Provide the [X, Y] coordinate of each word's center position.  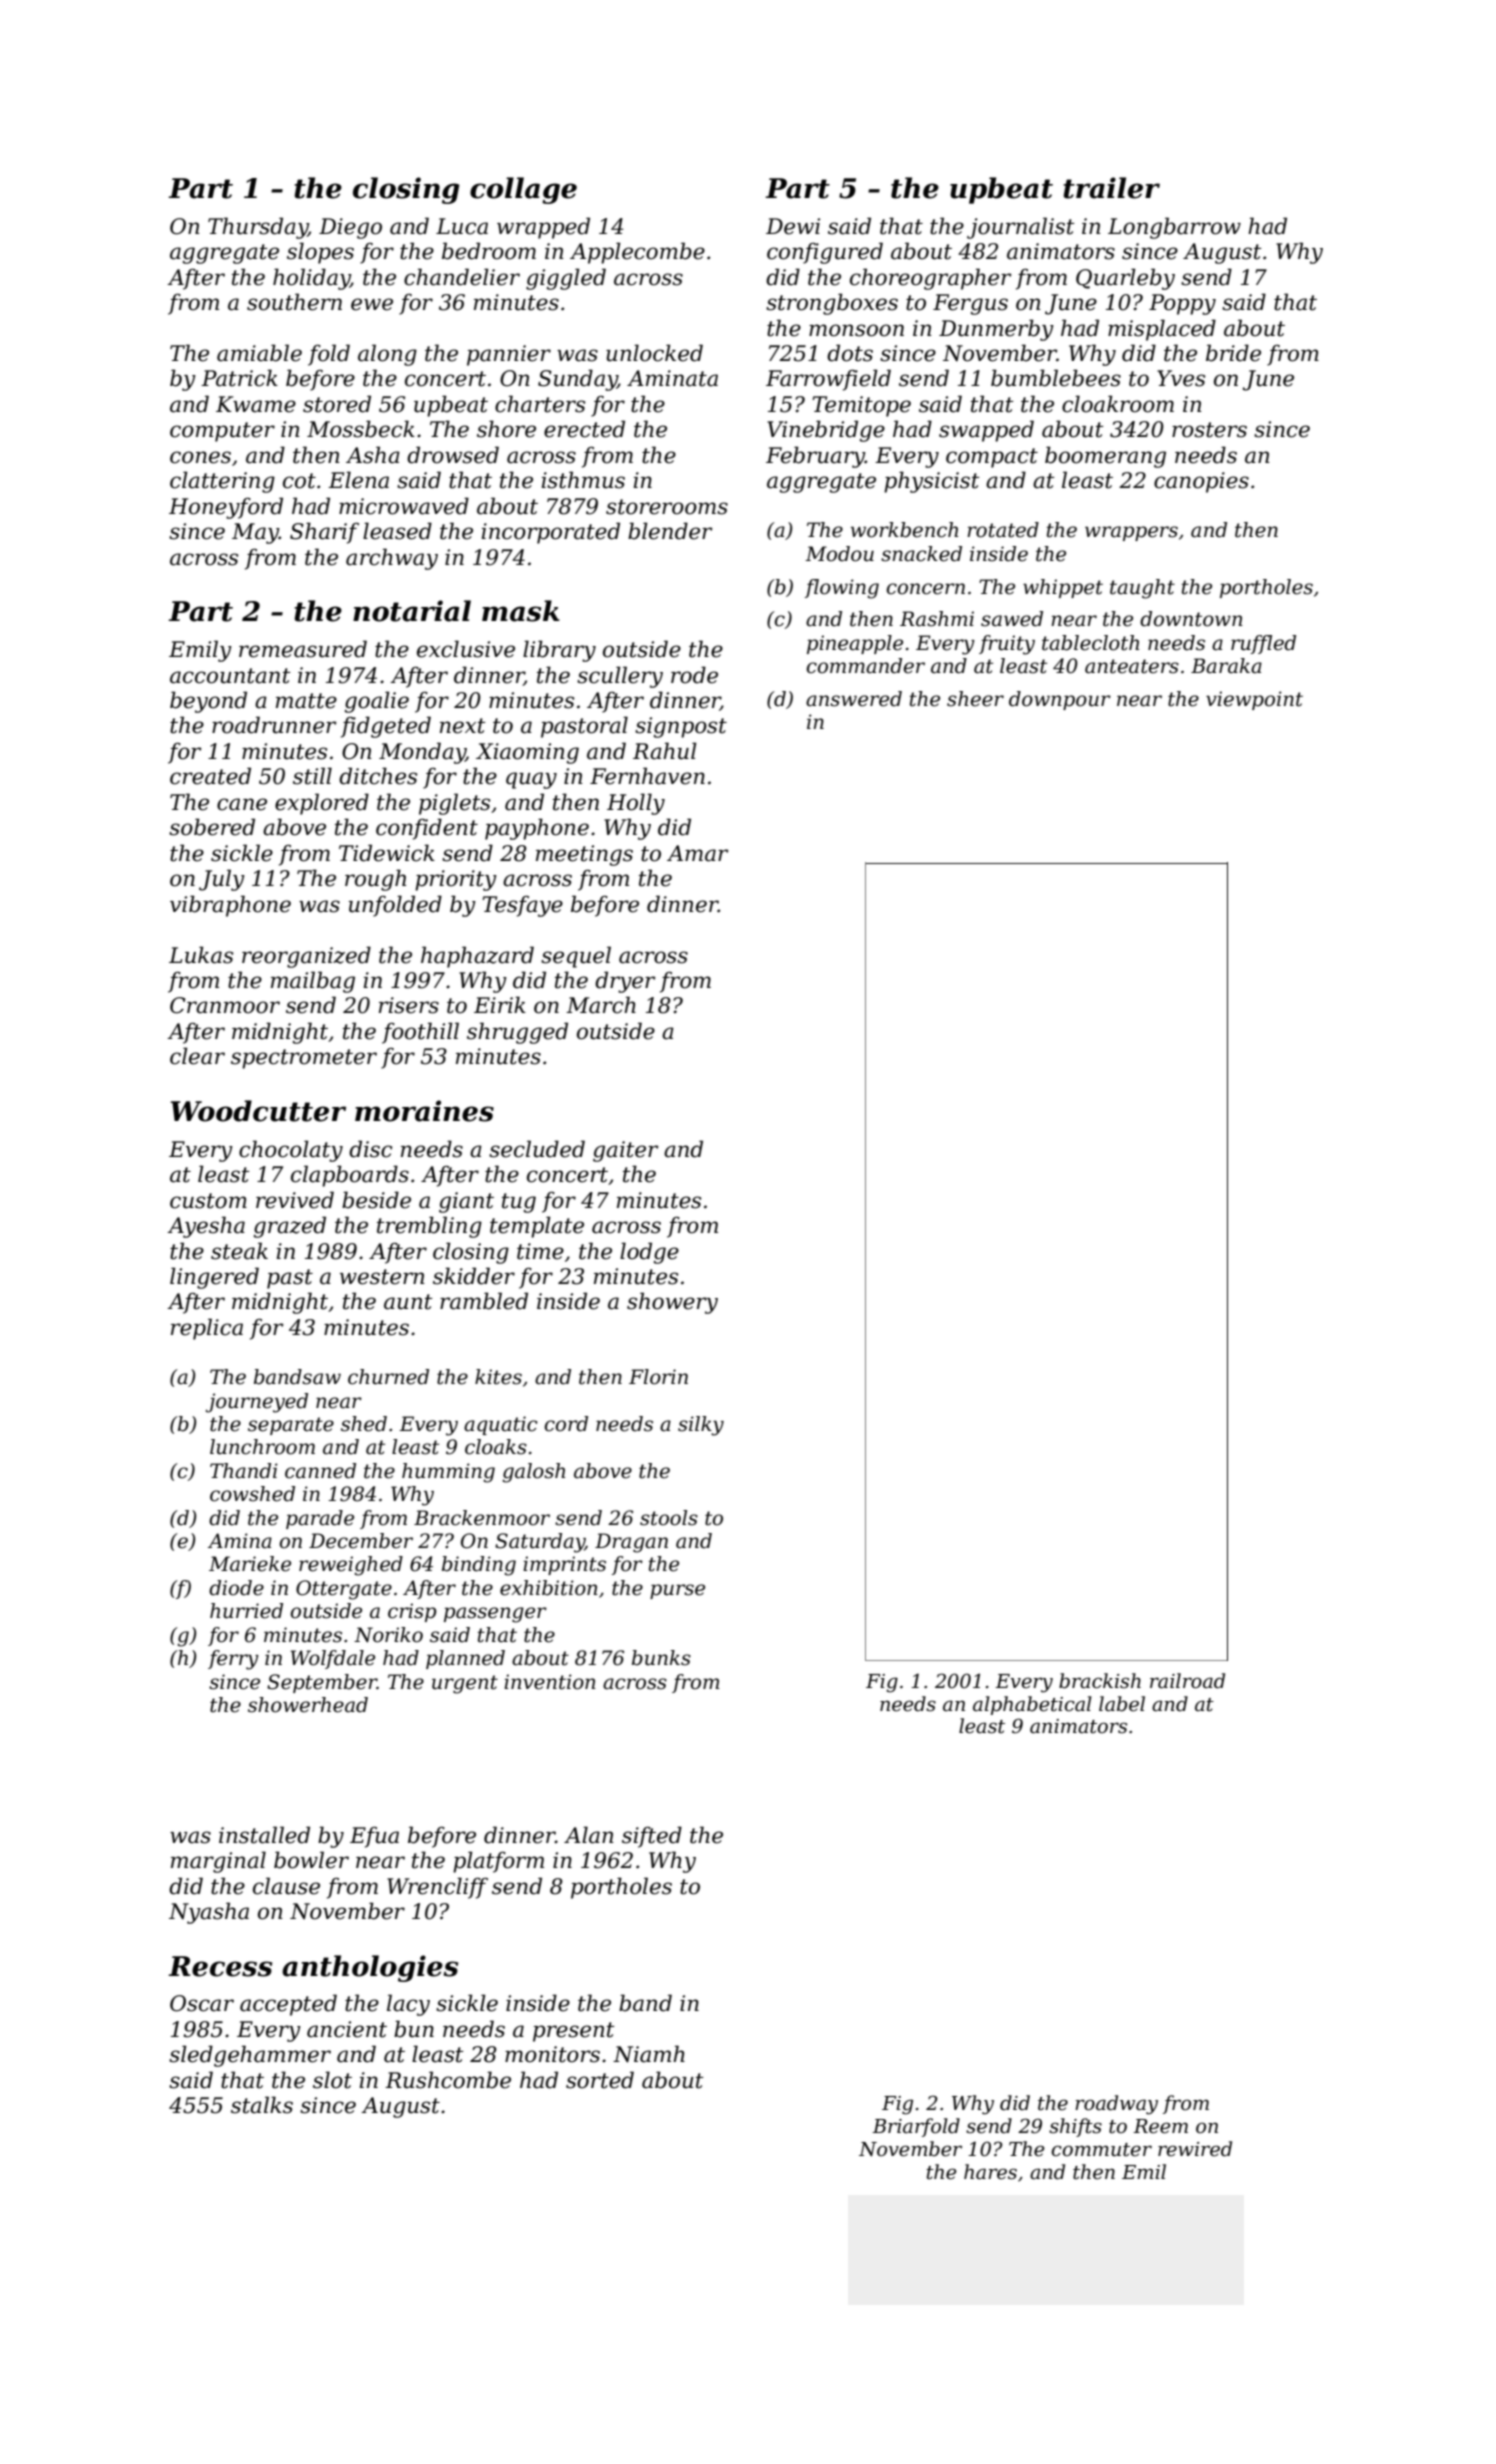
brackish [1100, 1681]
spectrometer [304, 1059]
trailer [1112, 188]
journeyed [257, 1403]
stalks [262, 2105]
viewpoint [1254, 700]
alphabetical [1032, 1705]
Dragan [631, 1543]
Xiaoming [527, 753]
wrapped [543, 228]
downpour [1060, 700]
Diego [350, 228]
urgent [465, 1684]
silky [701, 1426]
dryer [625, 982]
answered [854, 699]
